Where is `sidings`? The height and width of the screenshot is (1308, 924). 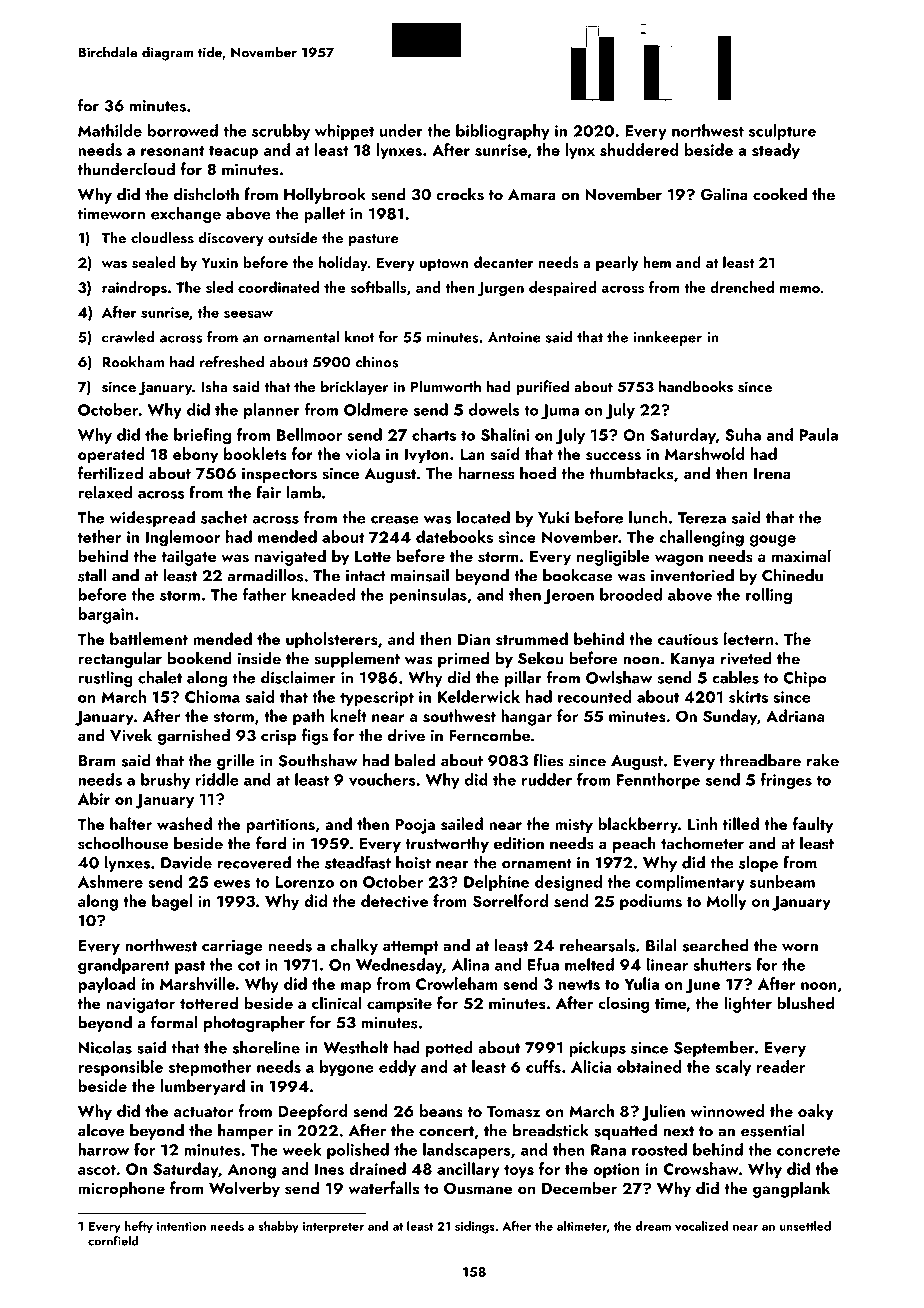
sidings is located at coordinates (475, 1227).
